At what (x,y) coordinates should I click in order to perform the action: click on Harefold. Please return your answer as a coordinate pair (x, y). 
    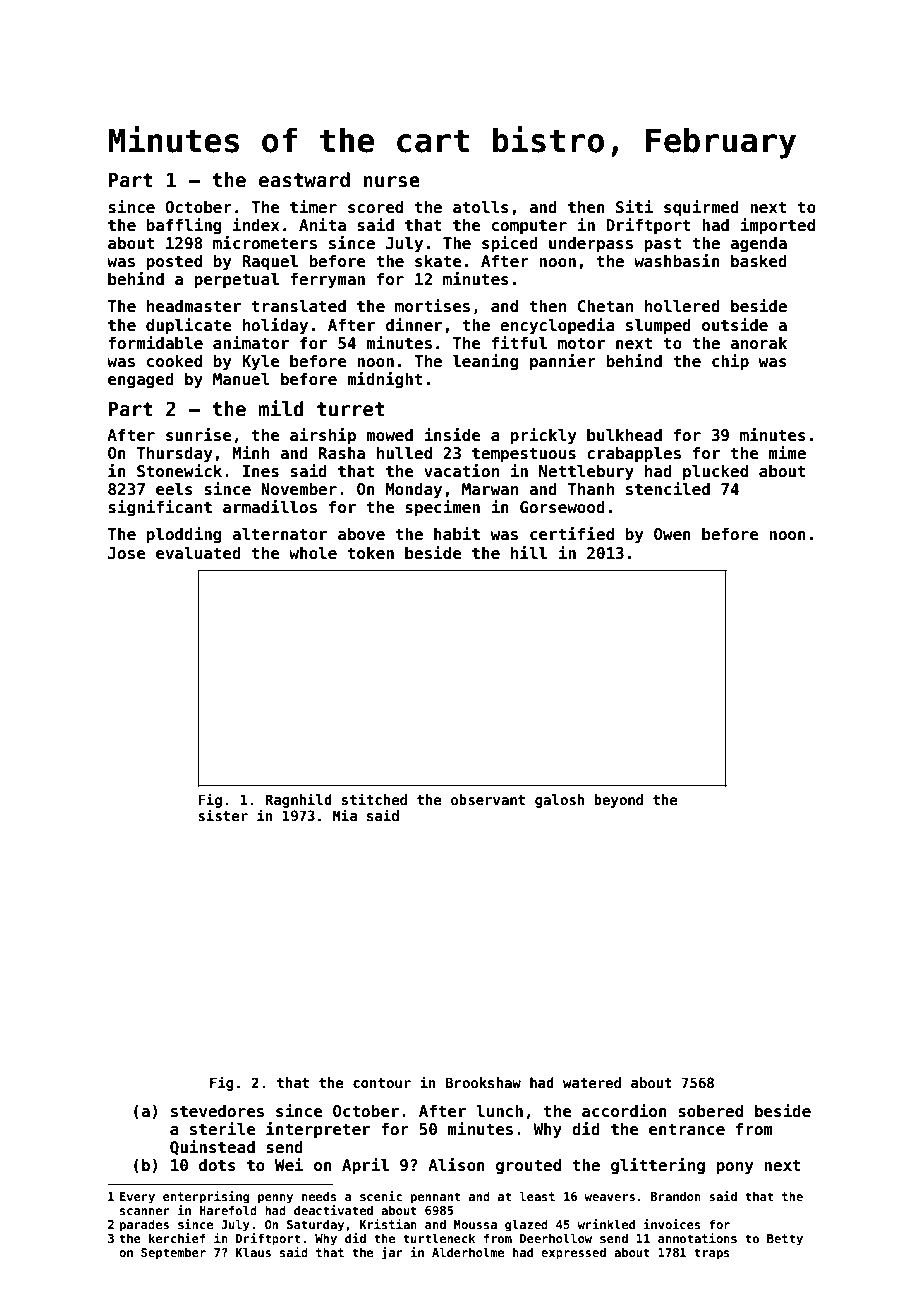
    Looking at the image, I should click on (228, 1210).
